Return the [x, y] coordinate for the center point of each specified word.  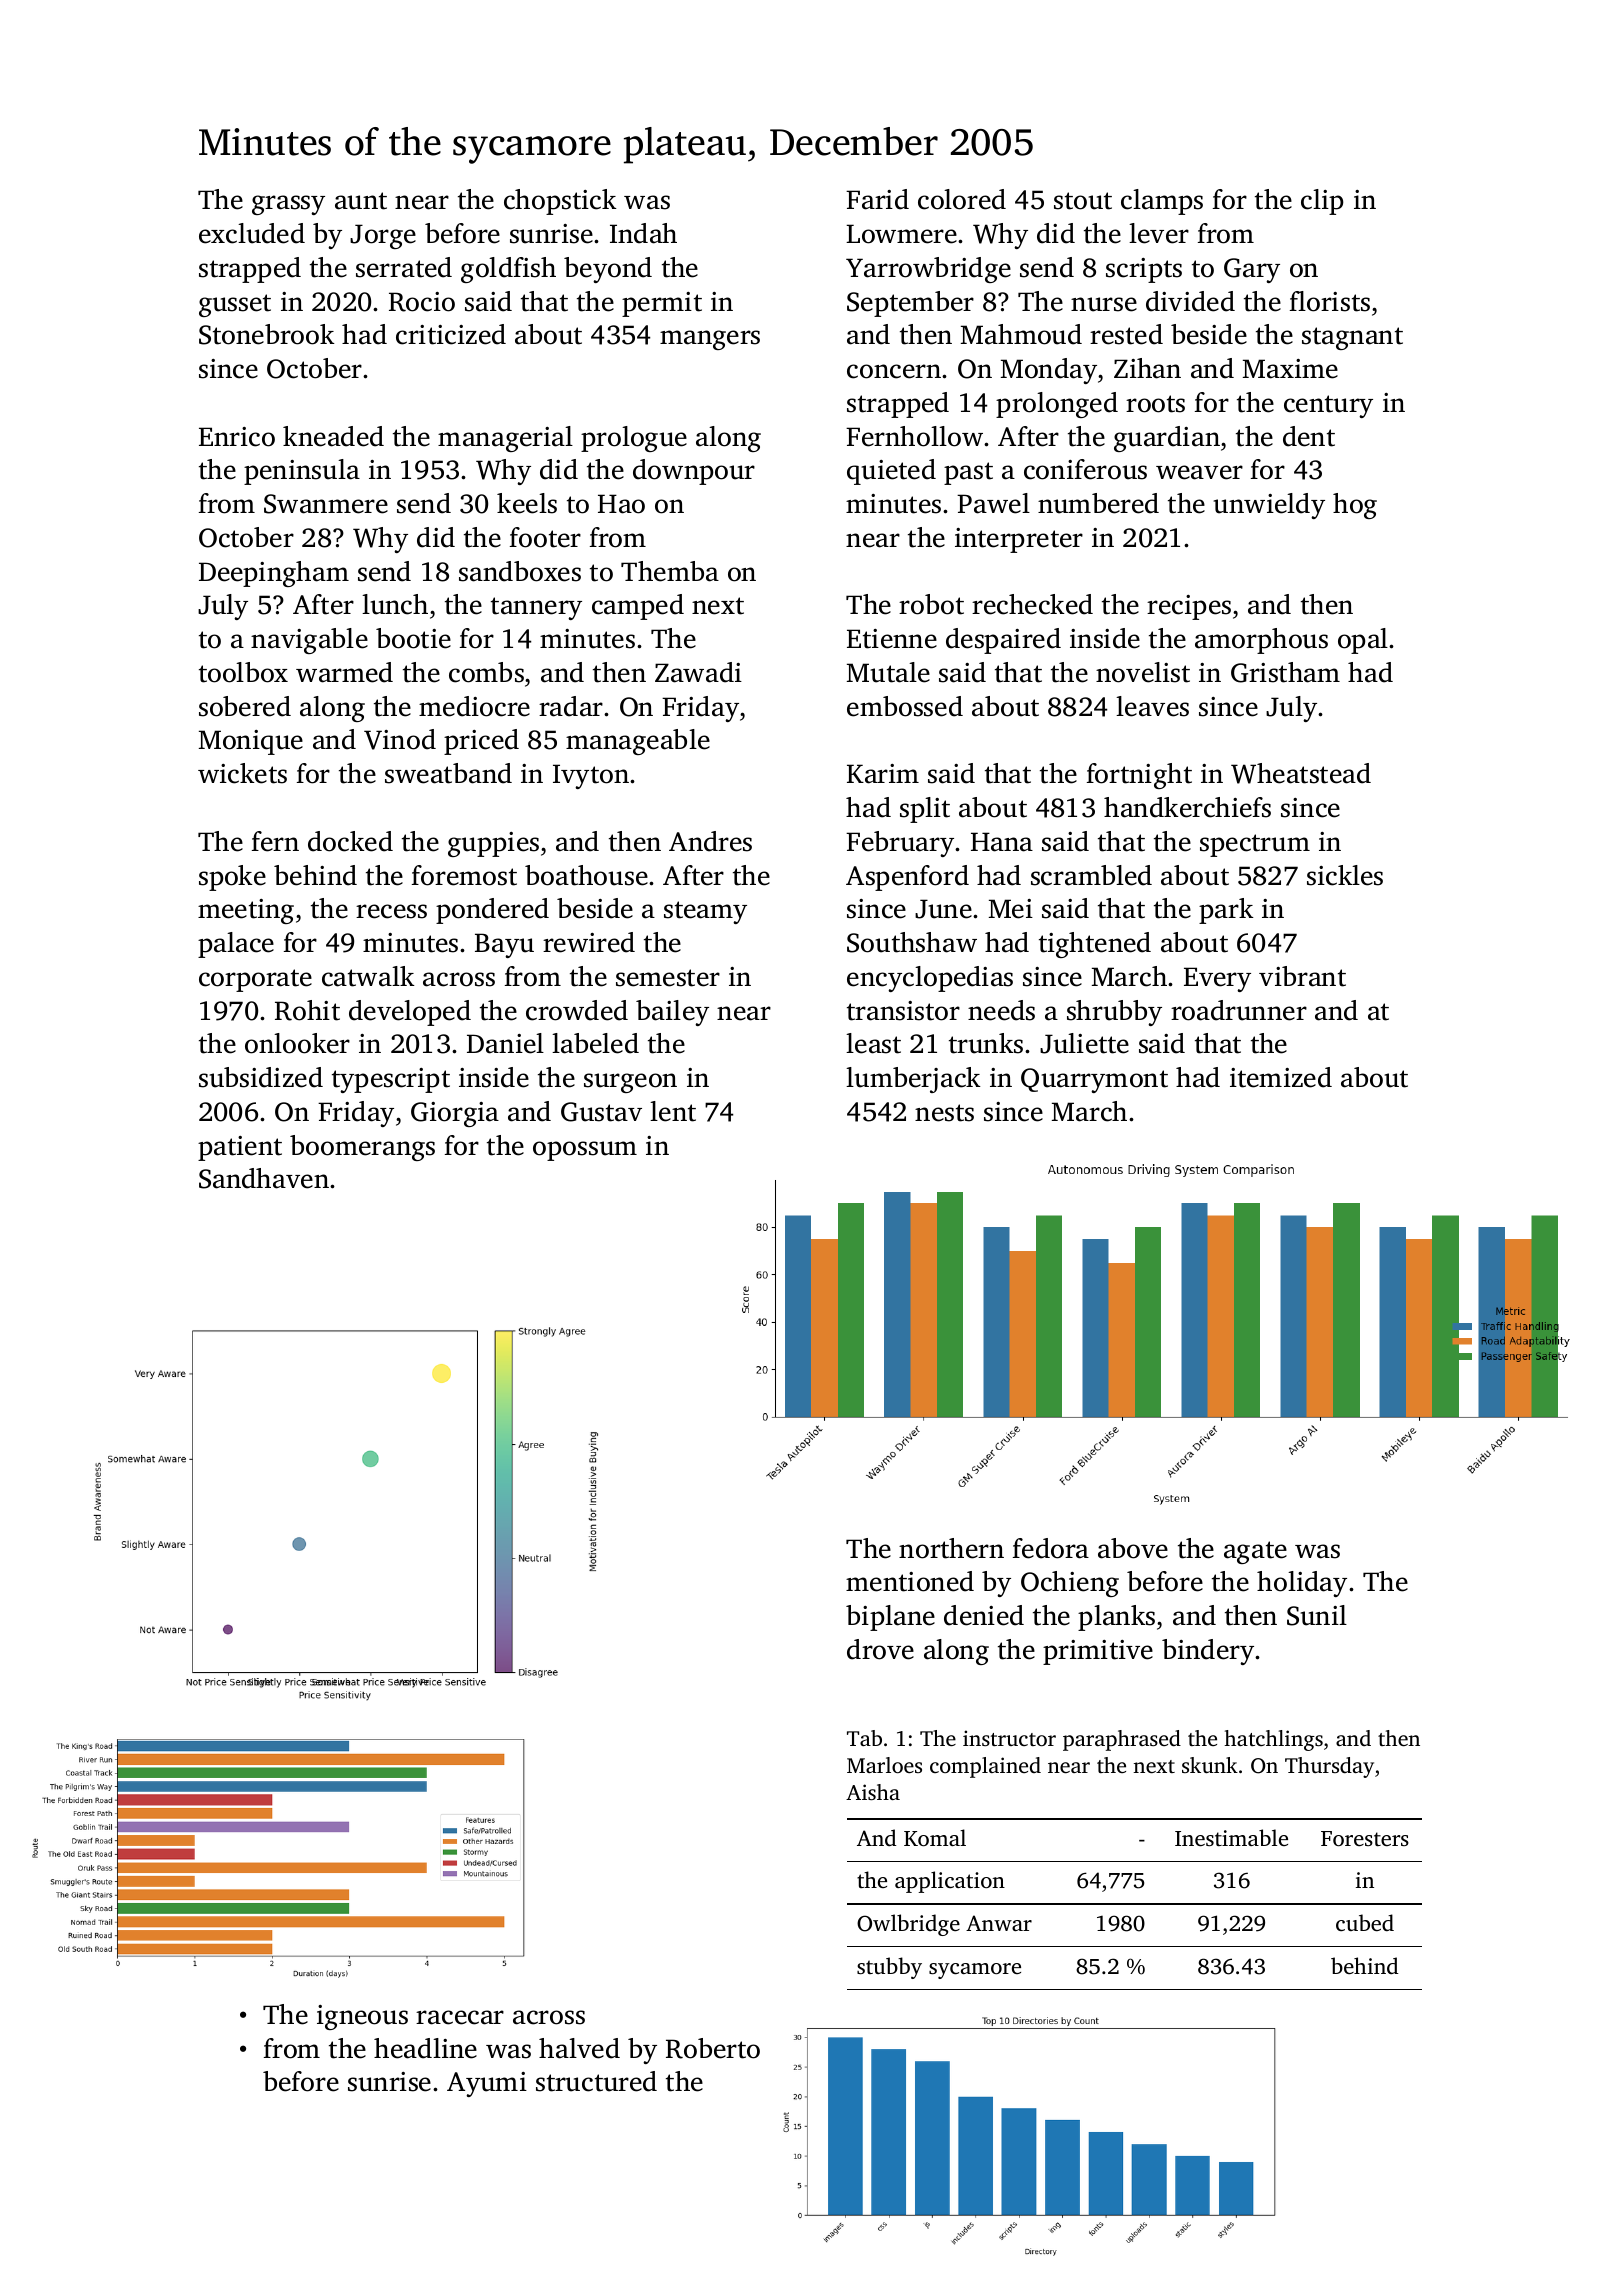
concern [894, 371]
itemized [1281, 1077]
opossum [585, 1151]
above [1133, 1548]
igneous [362, 2017]
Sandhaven [264, 1178]
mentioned [910, 1581]
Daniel [505, 1043]
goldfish [508, 270]
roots [1155, 404]
